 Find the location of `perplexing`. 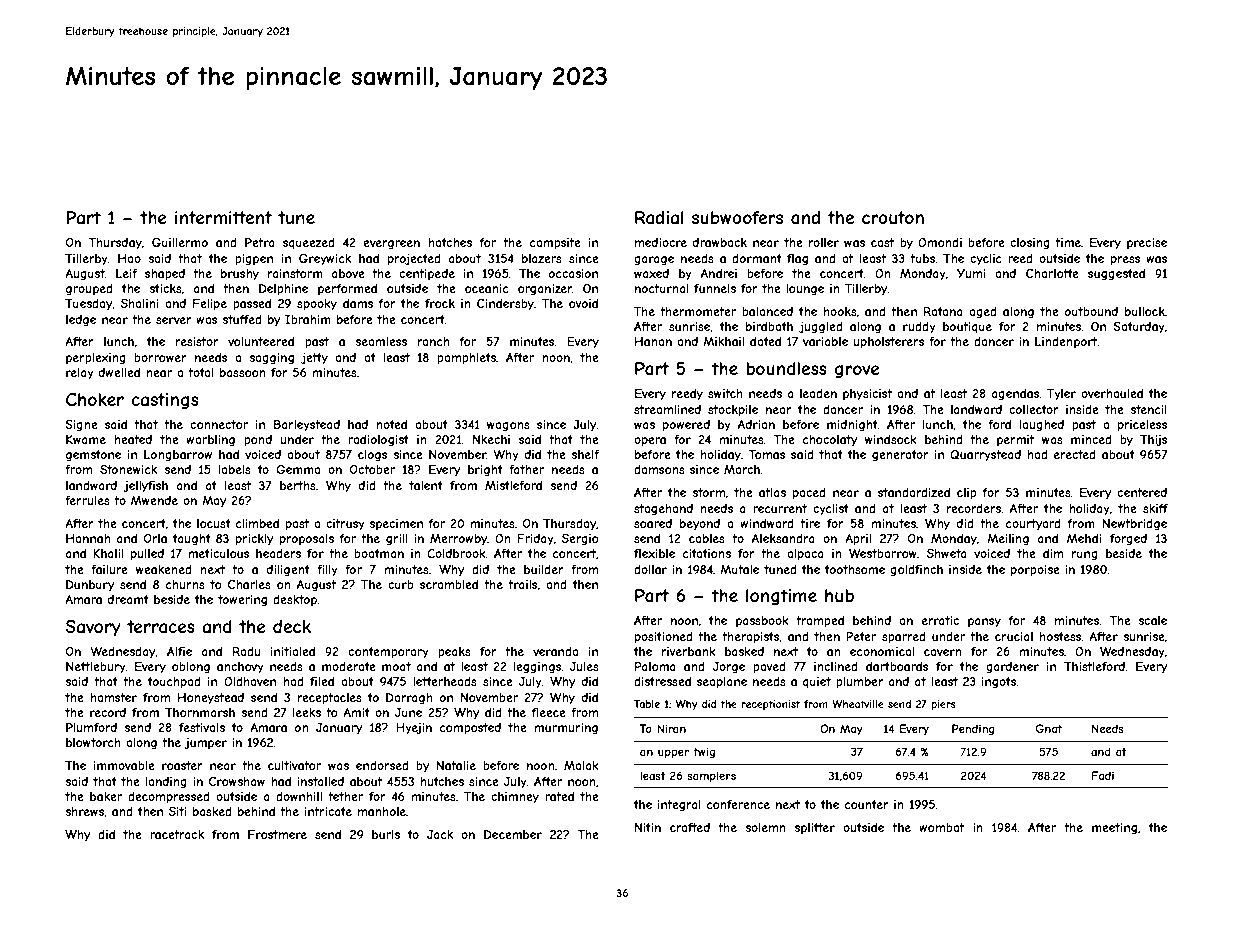

perplexing is located at coordinates (96, 359).
